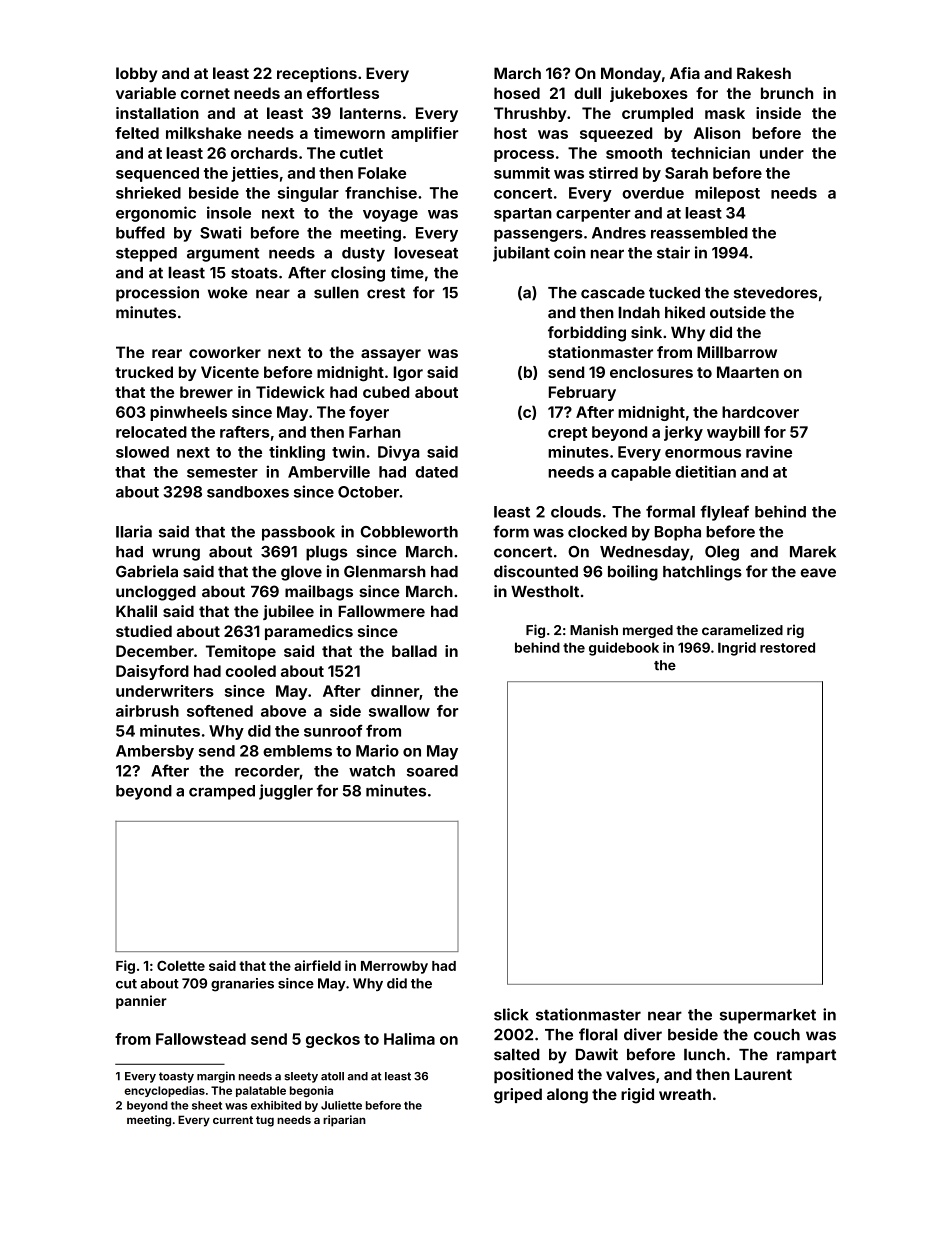 The width and height of the screenshot is (952, 1233). I want to click on Merrowby, so click(394, 967).
